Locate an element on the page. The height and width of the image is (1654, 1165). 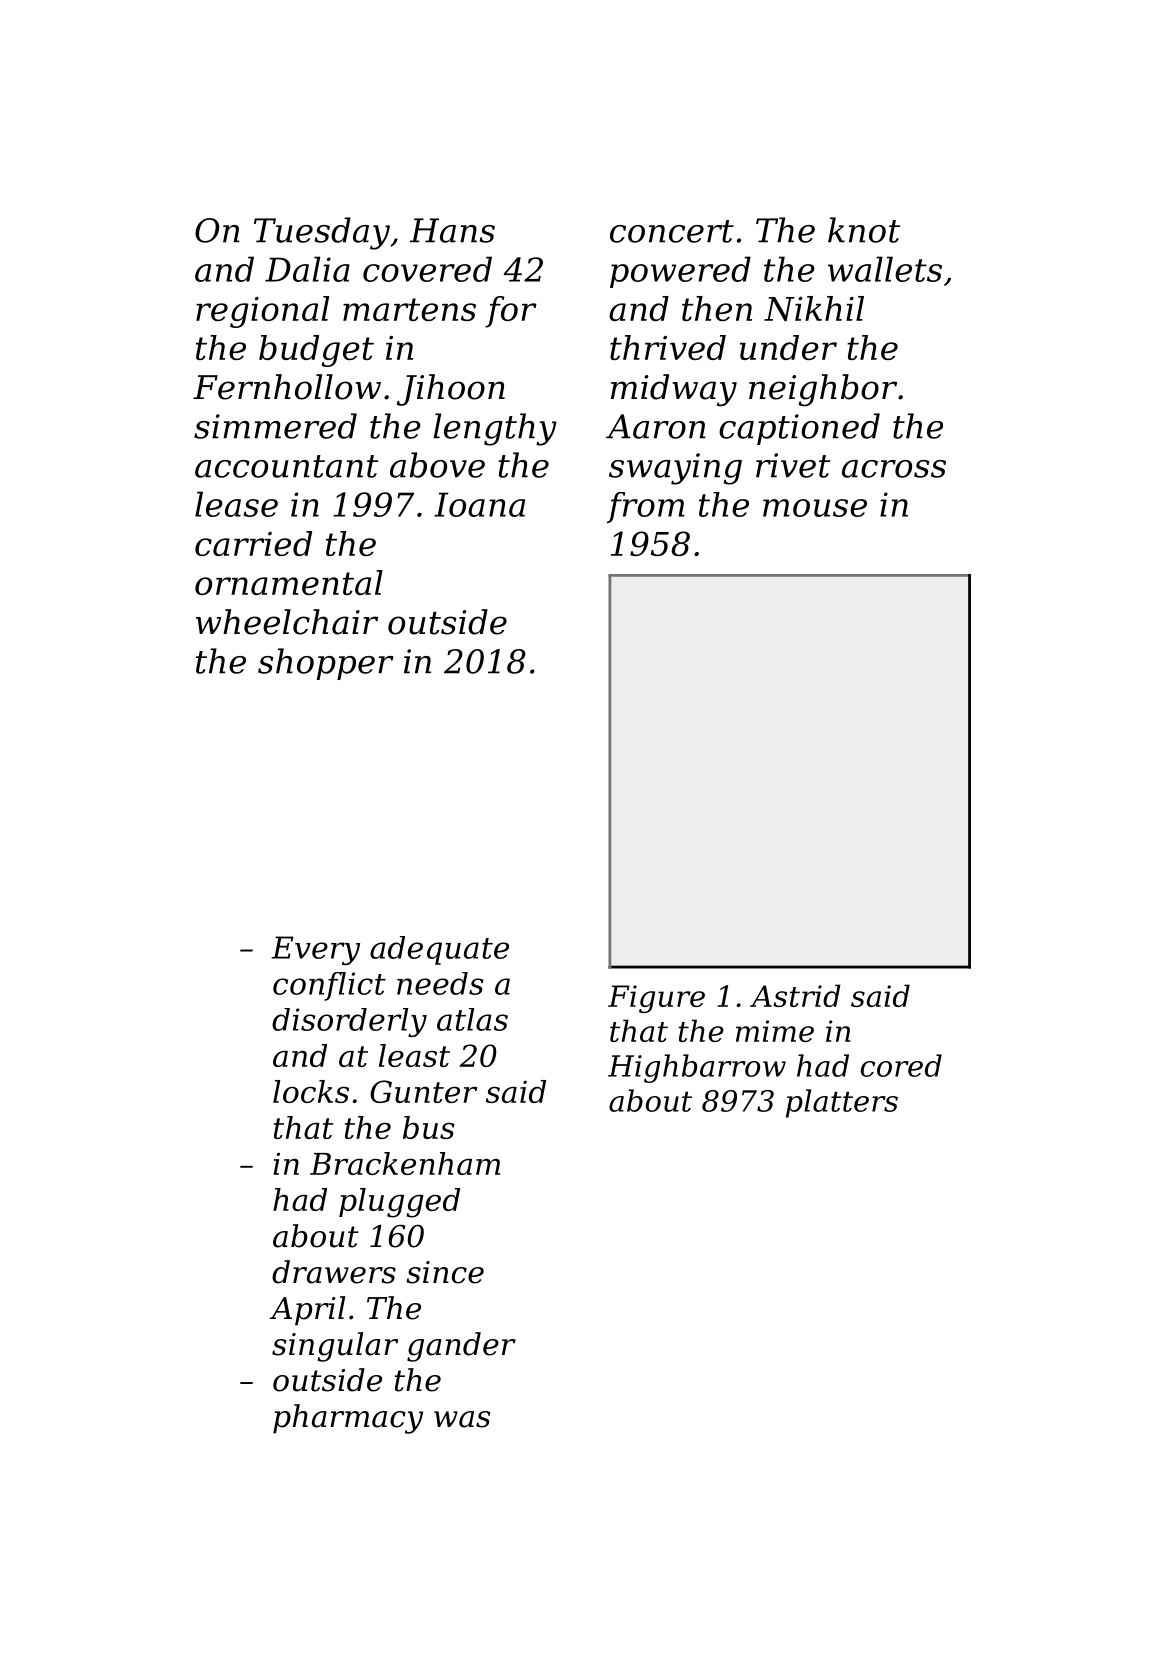
Astrid is located at coordinates (795, 995).
